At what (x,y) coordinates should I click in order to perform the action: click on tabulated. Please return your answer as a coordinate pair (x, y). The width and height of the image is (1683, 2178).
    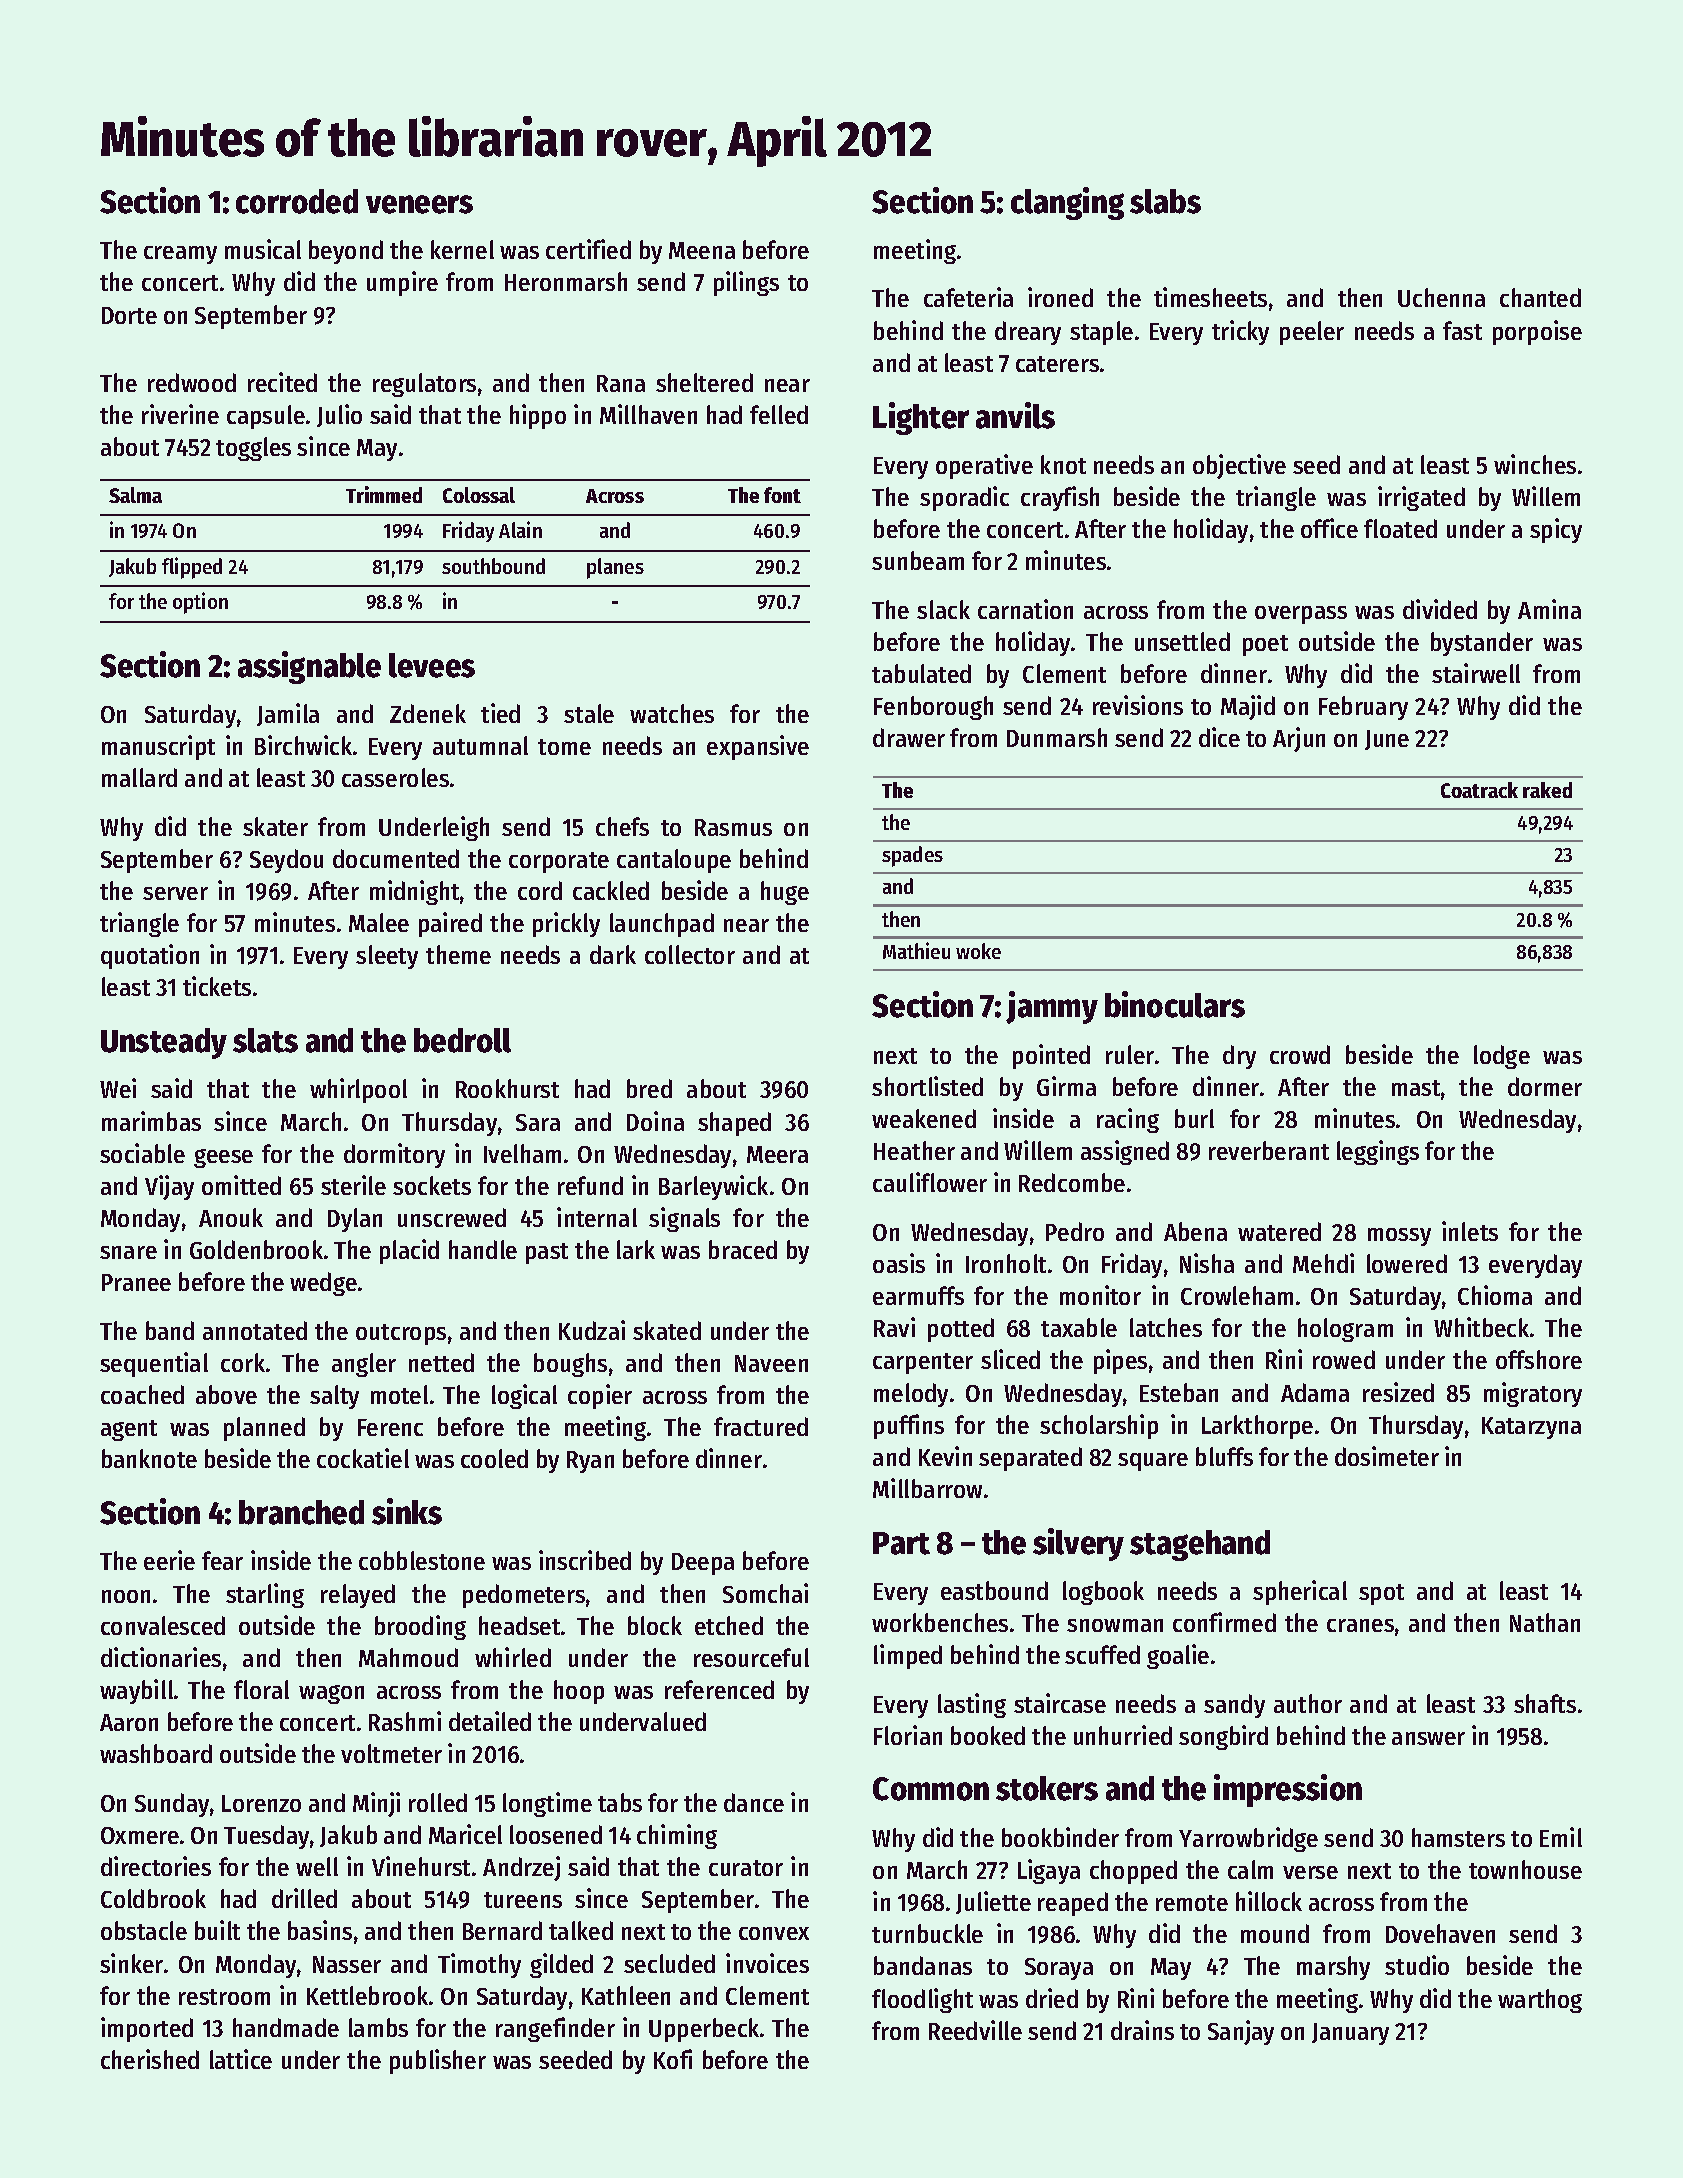
    Looking at the image, I should click on (921, 673).
